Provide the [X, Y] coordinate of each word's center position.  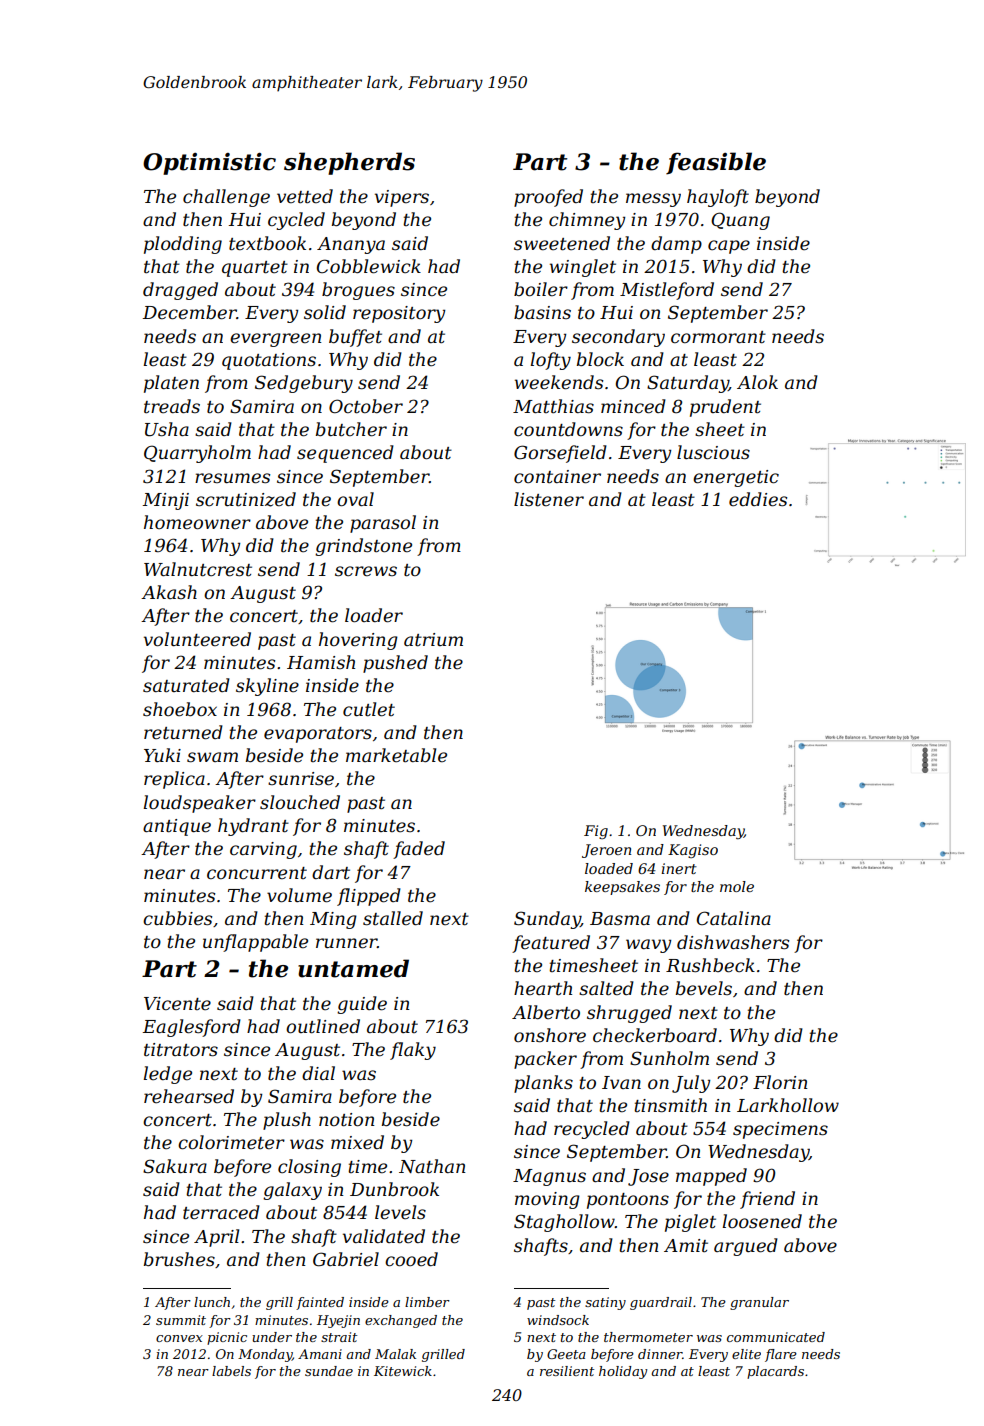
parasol [383, 524]
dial [318, 1073]
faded [419, 850]
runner [347, 943]
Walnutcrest [198, 569]
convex [179, 1338]
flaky [413, 1051]
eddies [758, 499]
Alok [757, 382]
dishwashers [733, 942]
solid [325, 312]
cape [729, 247]
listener [549, 499]
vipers [402, 198]
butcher [351, 429]
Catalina [734, 918]
